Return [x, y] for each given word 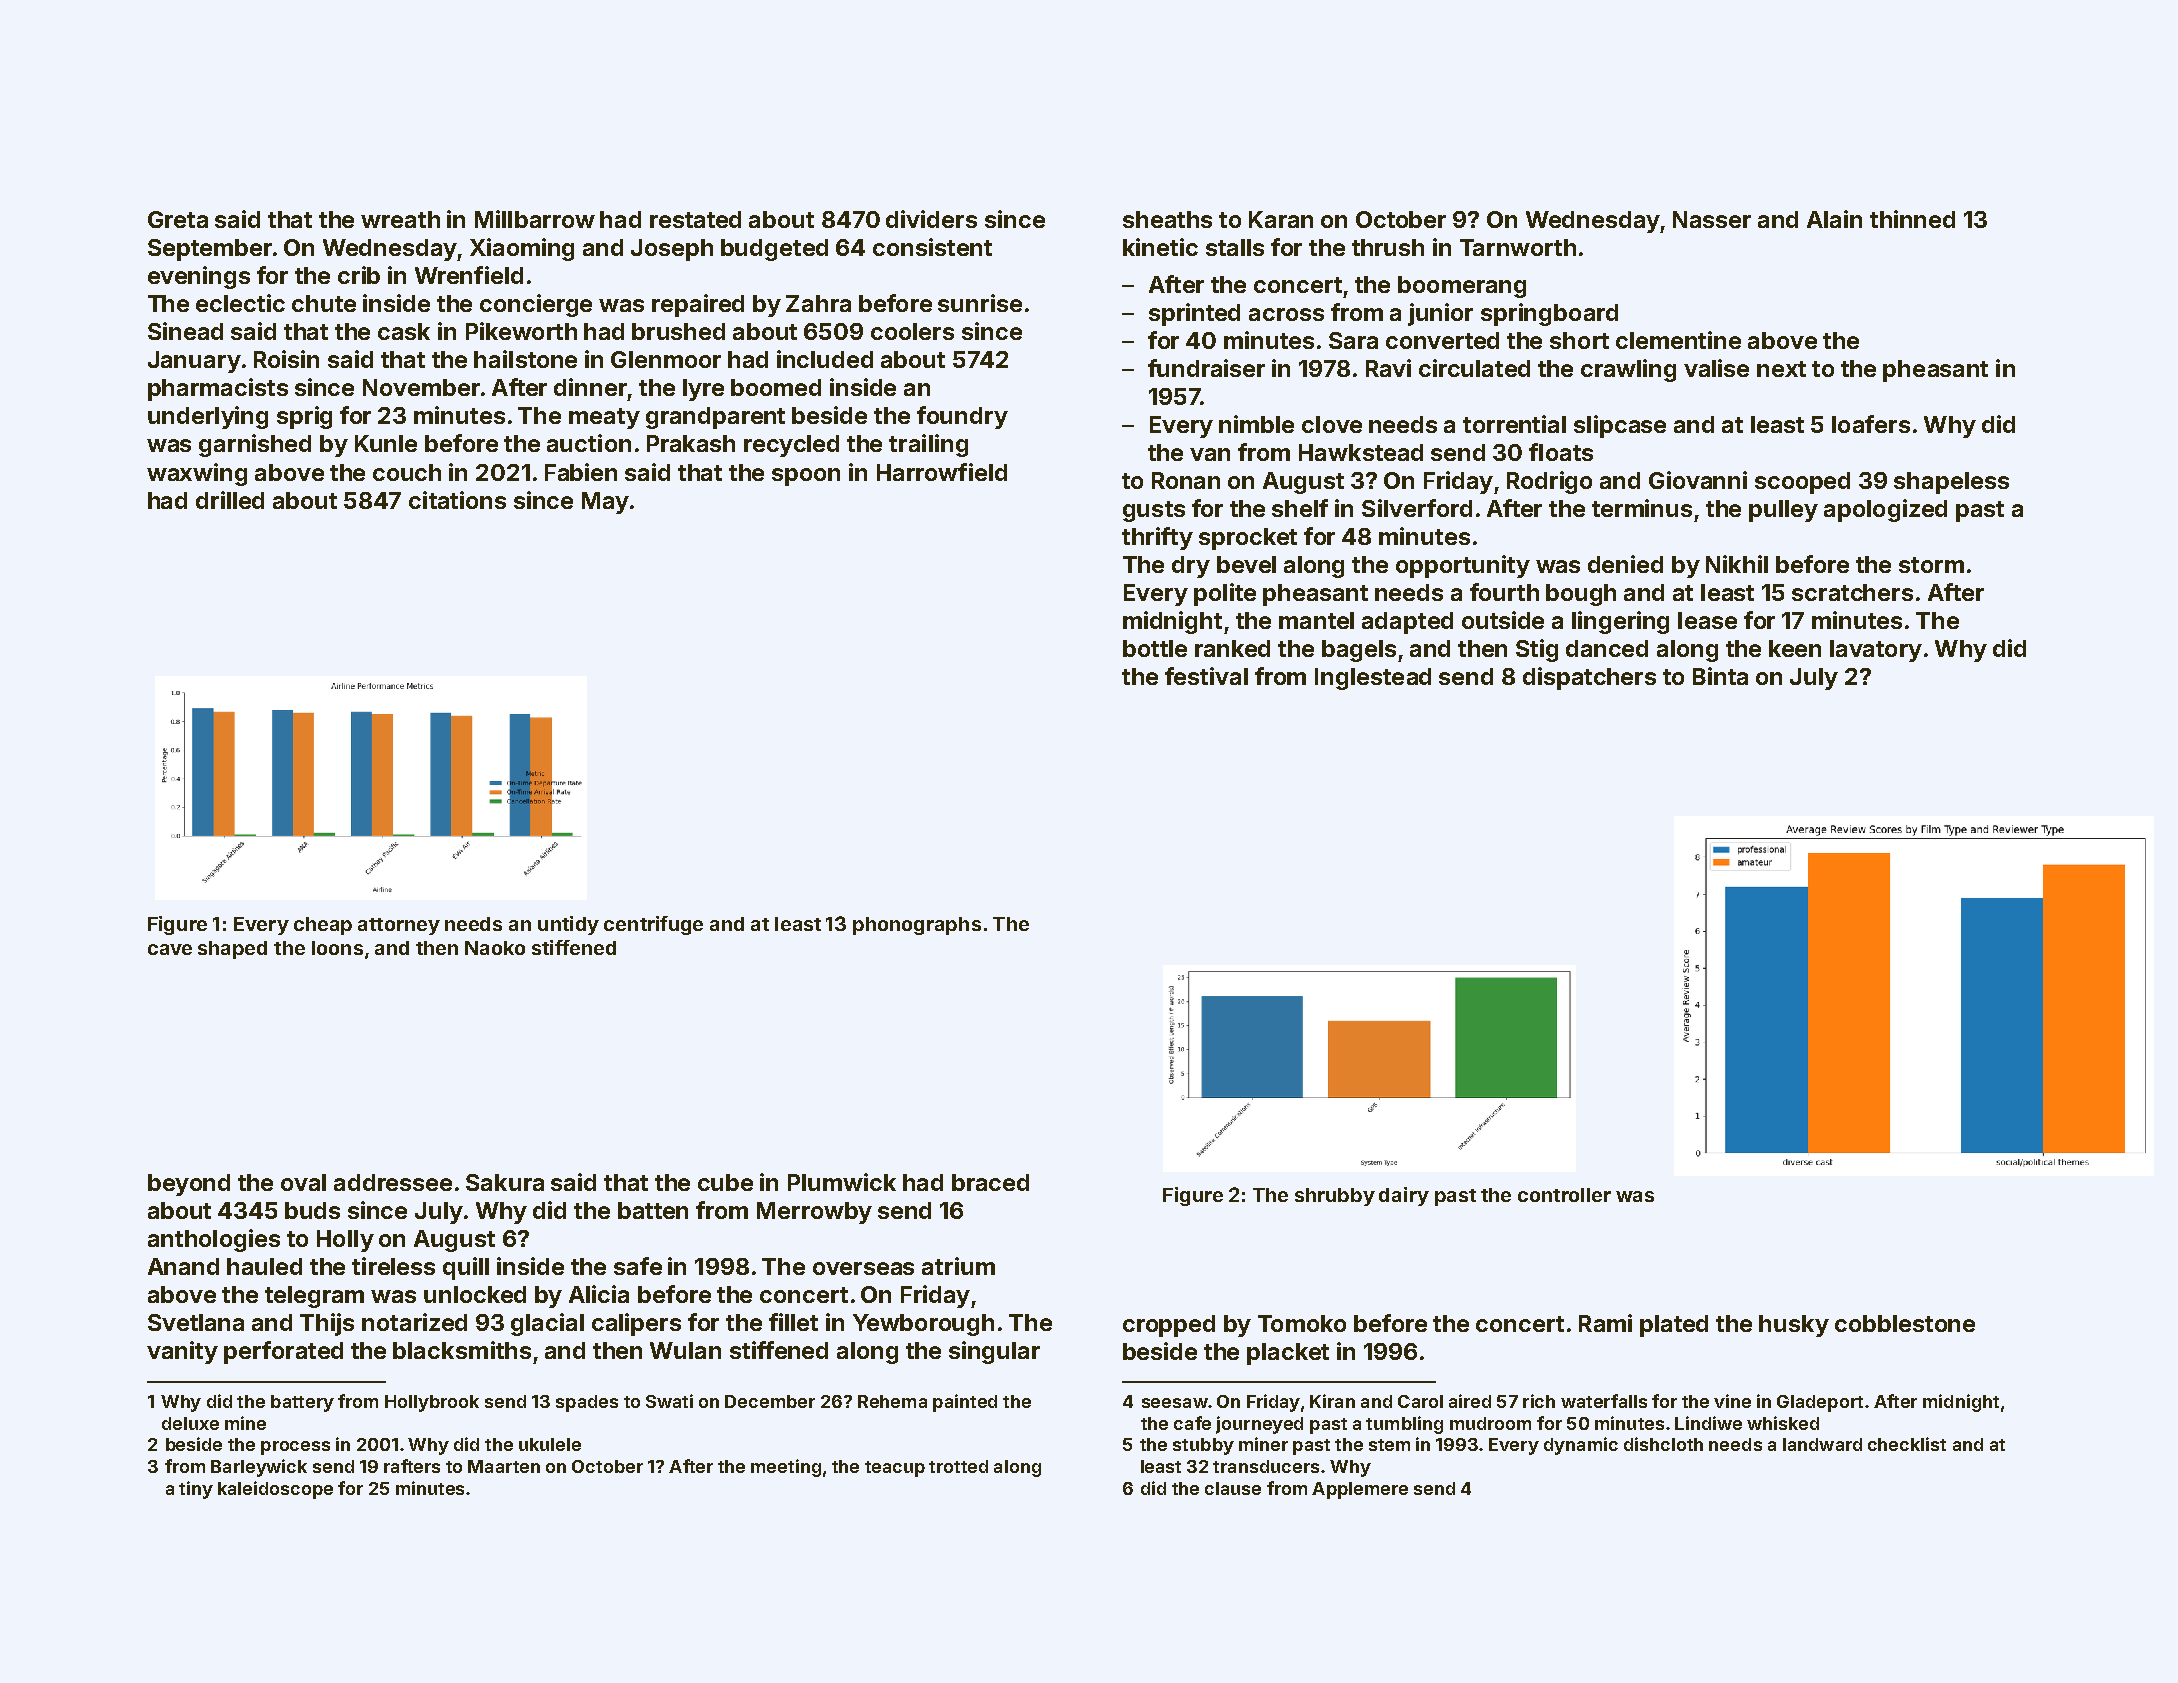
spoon [806, 477]
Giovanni [1698, 480]
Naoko [495, 948]
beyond [189, 1185]
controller [1564, 1195]
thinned [1912, 219]
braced [990, 1182]
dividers [931, 219]
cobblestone [1905, 1323]
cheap [323, 926]
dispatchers [1589, 678]
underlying [208, 417]
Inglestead [1373, 679]
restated [695, 219]
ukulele [550, 1444]
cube [725, 1182]
